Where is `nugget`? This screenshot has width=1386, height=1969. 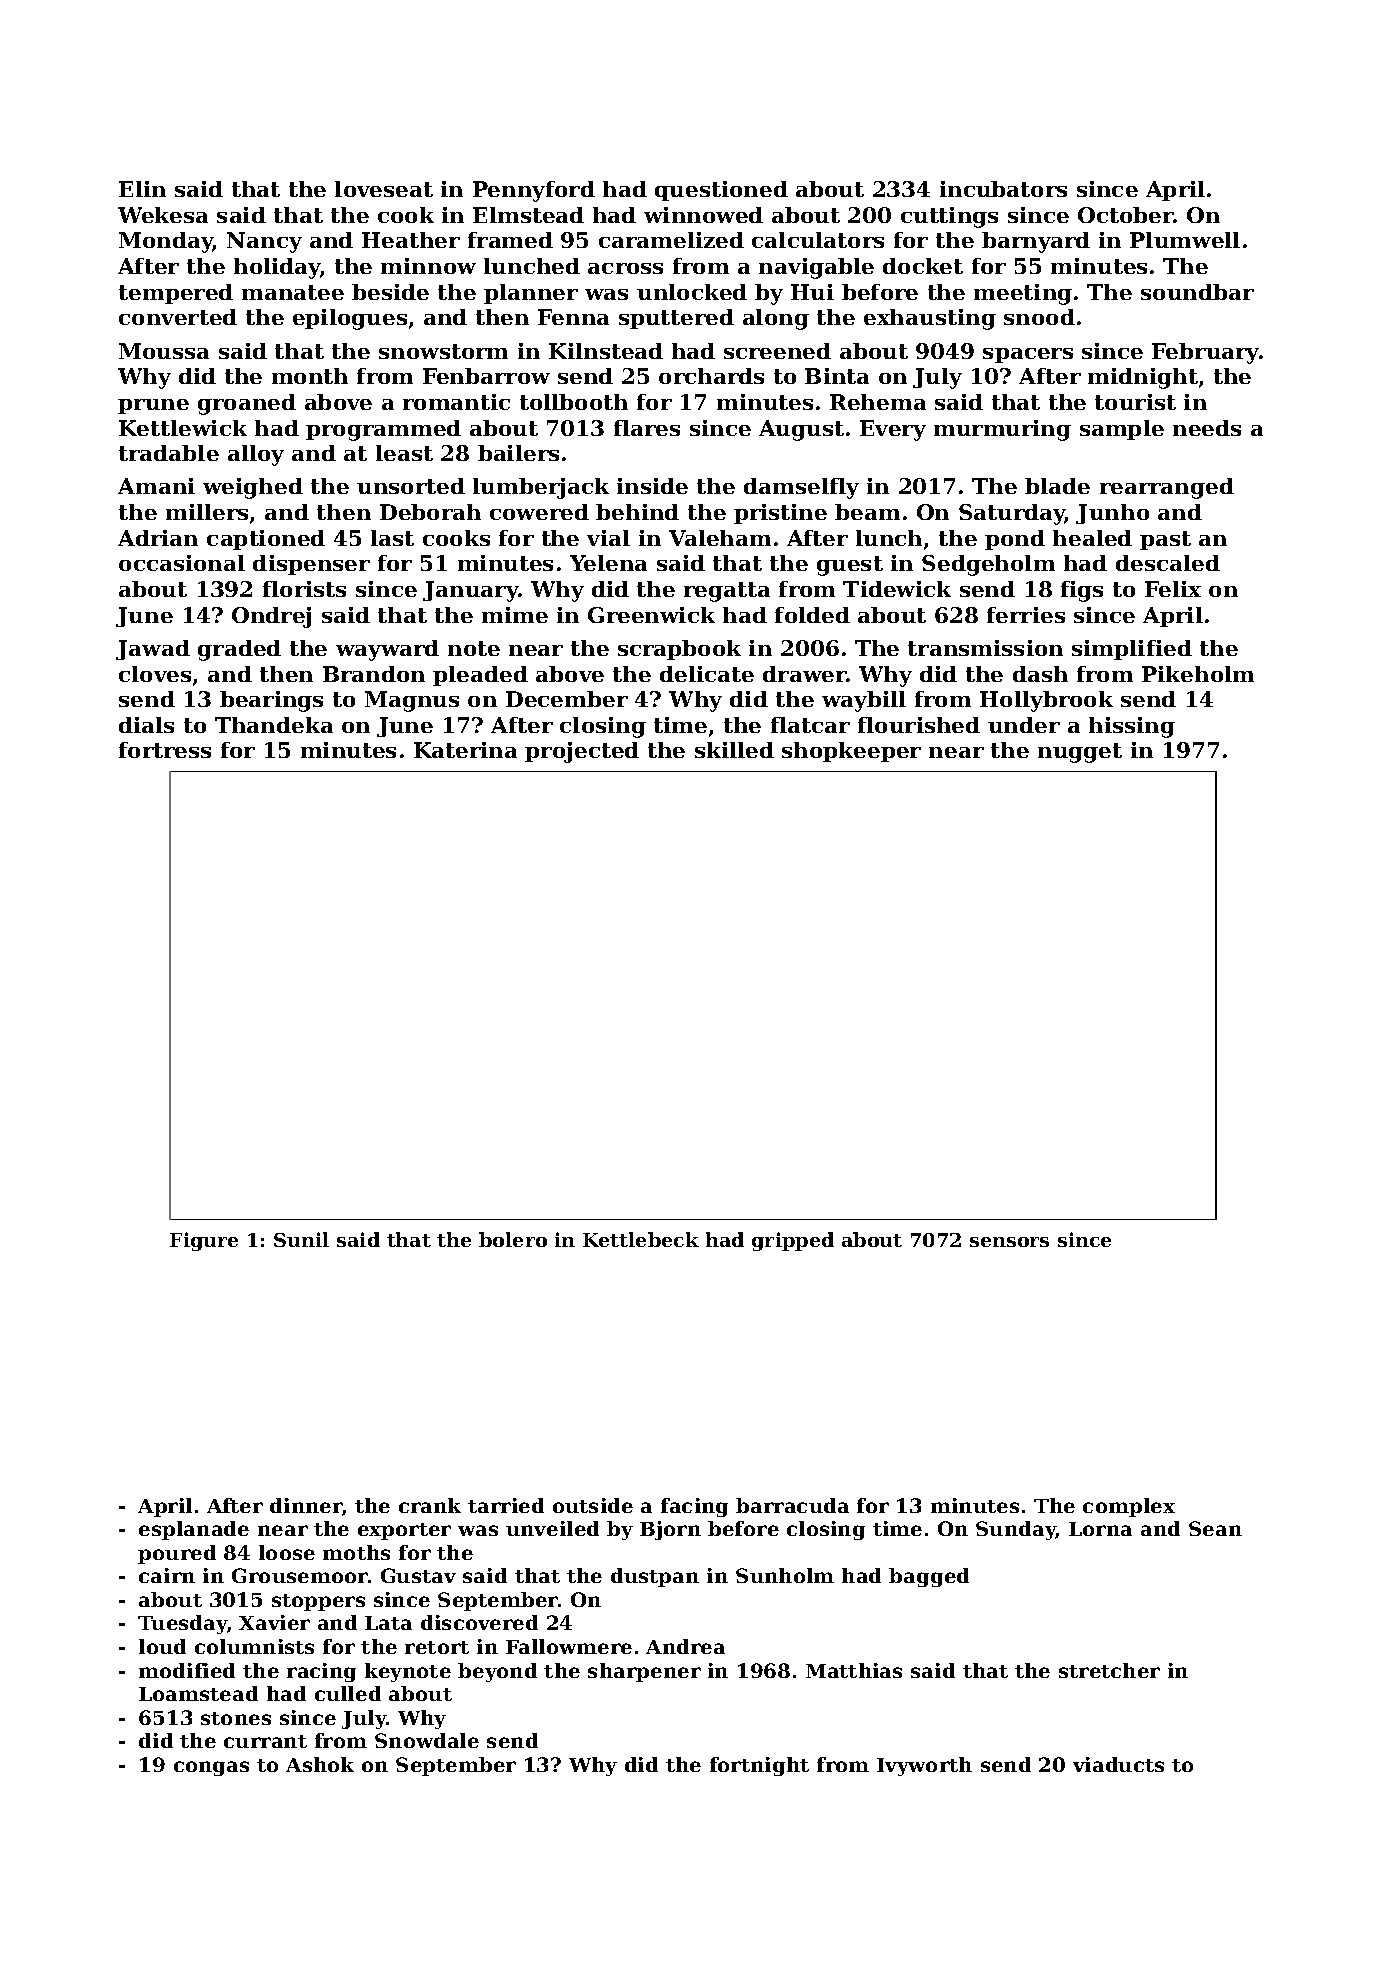
nugget is located at coordinates (1080, 753).
